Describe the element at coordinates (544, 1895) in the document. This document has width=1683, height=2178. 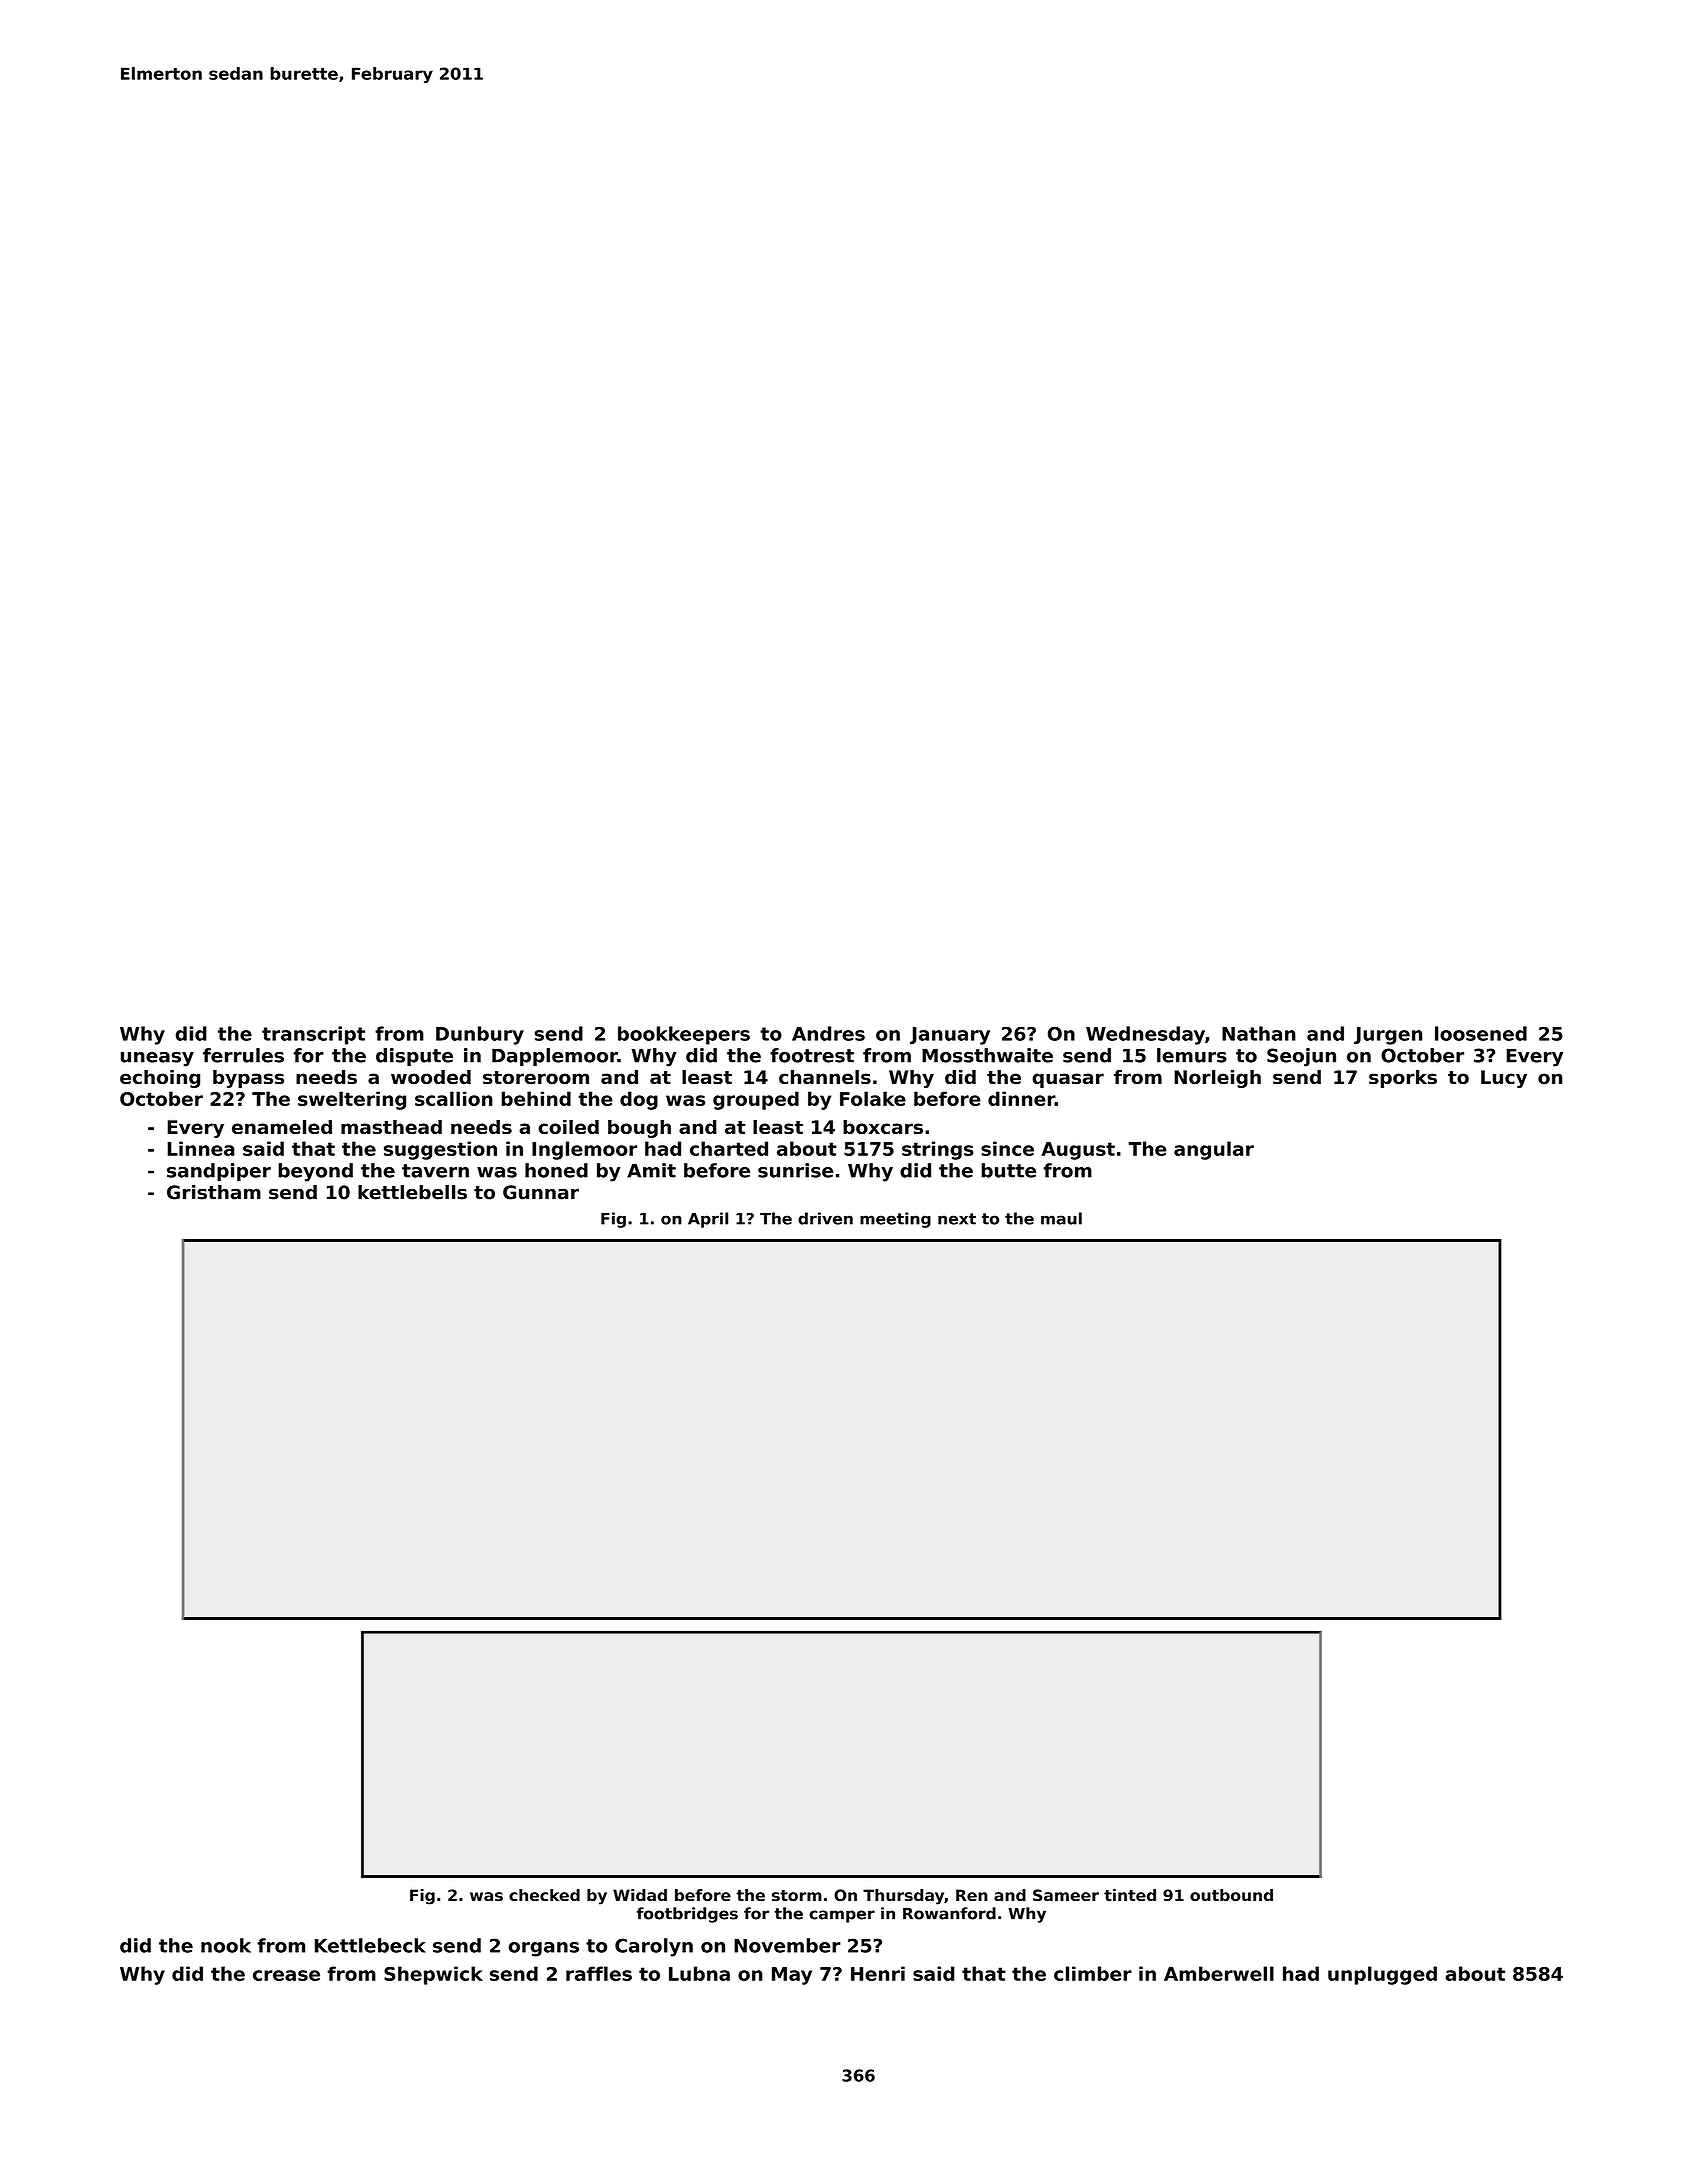
I see `checked` at that location.
